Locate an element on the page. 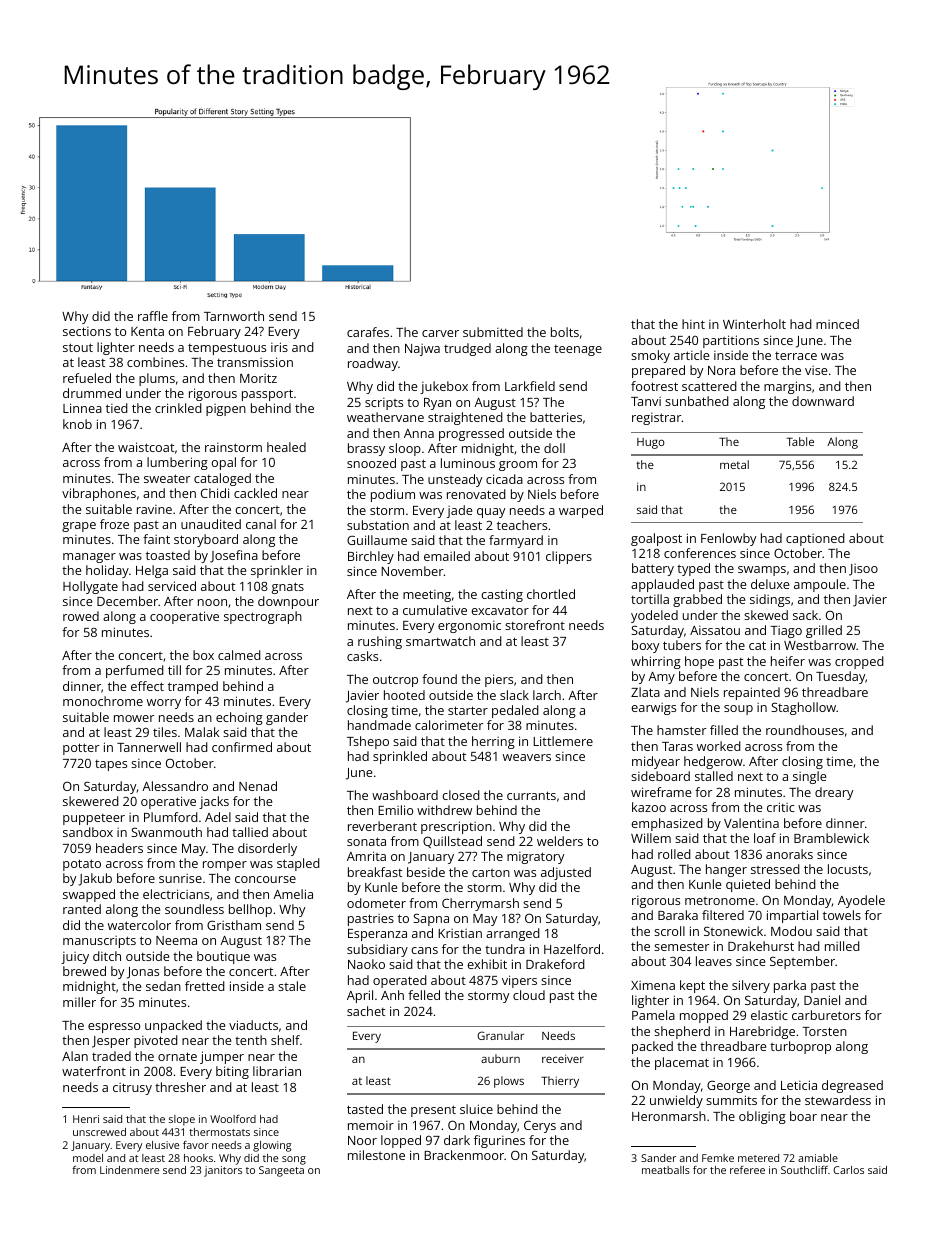 The height and width of the image is (1233, 952). Granular is located at coordinates (500, 1035).
